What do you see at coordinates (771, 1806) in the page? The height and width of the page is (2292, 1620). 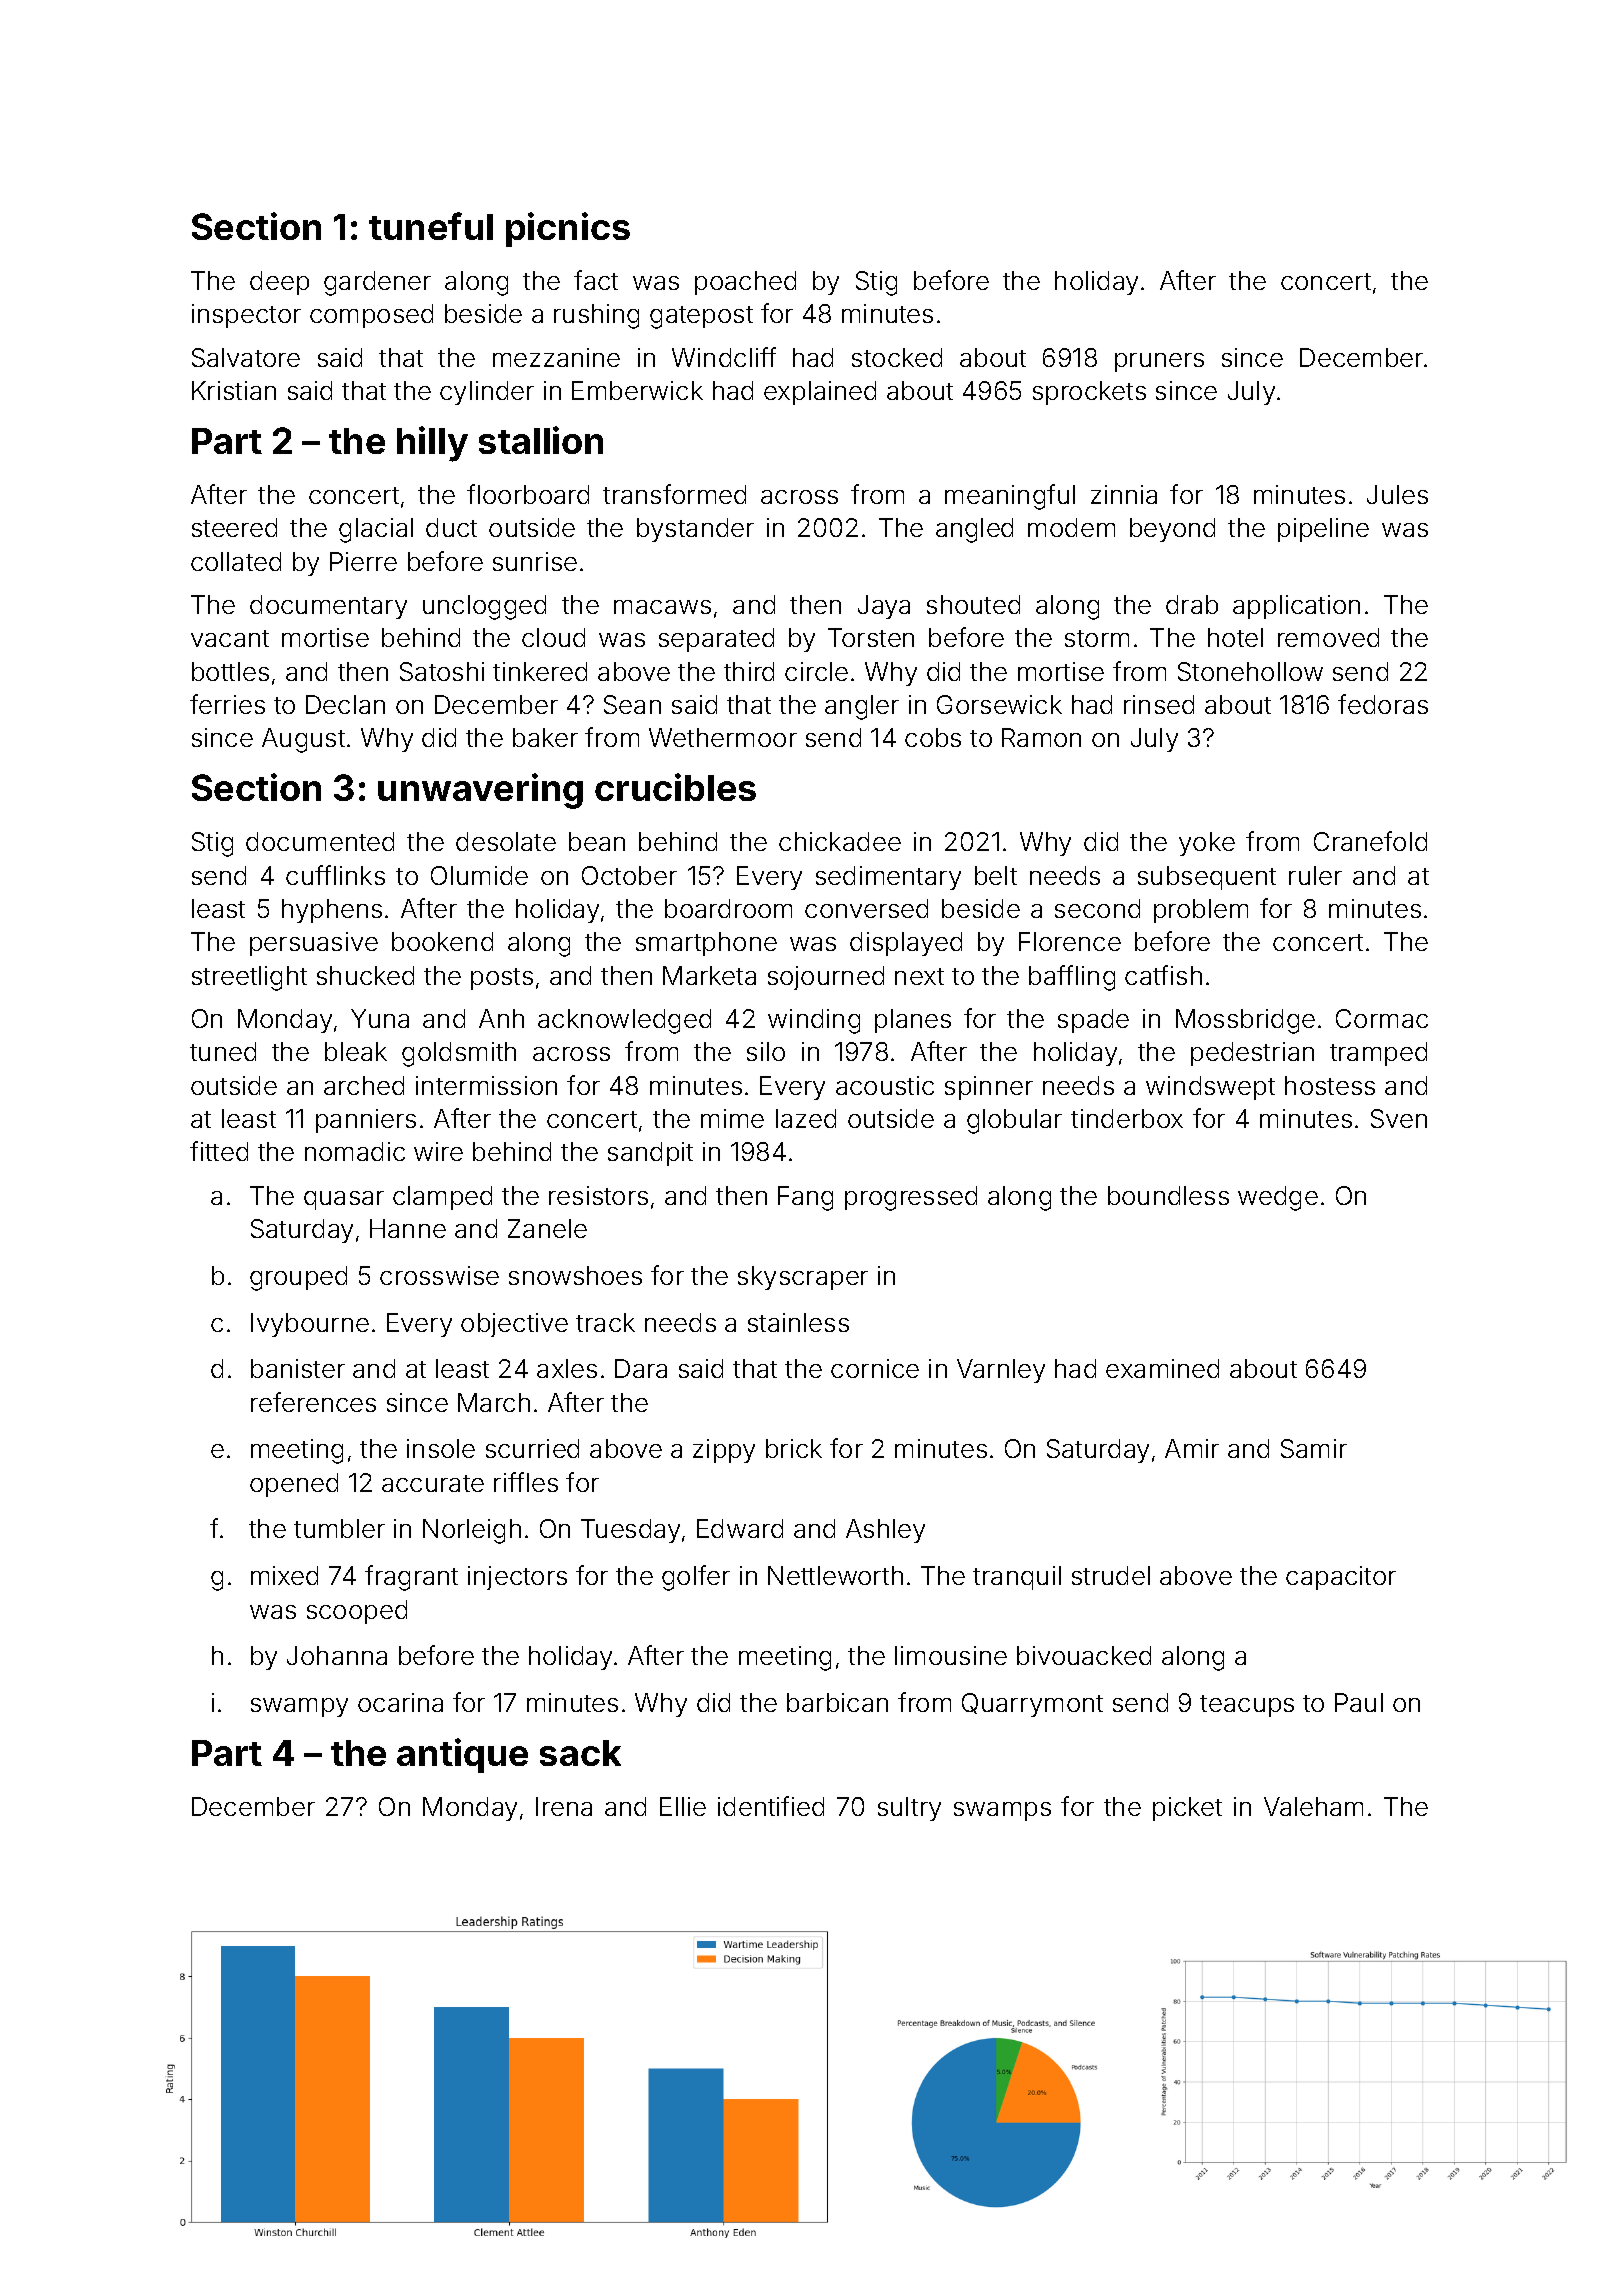 I see `identified` at bounding box center [771, 1806].
